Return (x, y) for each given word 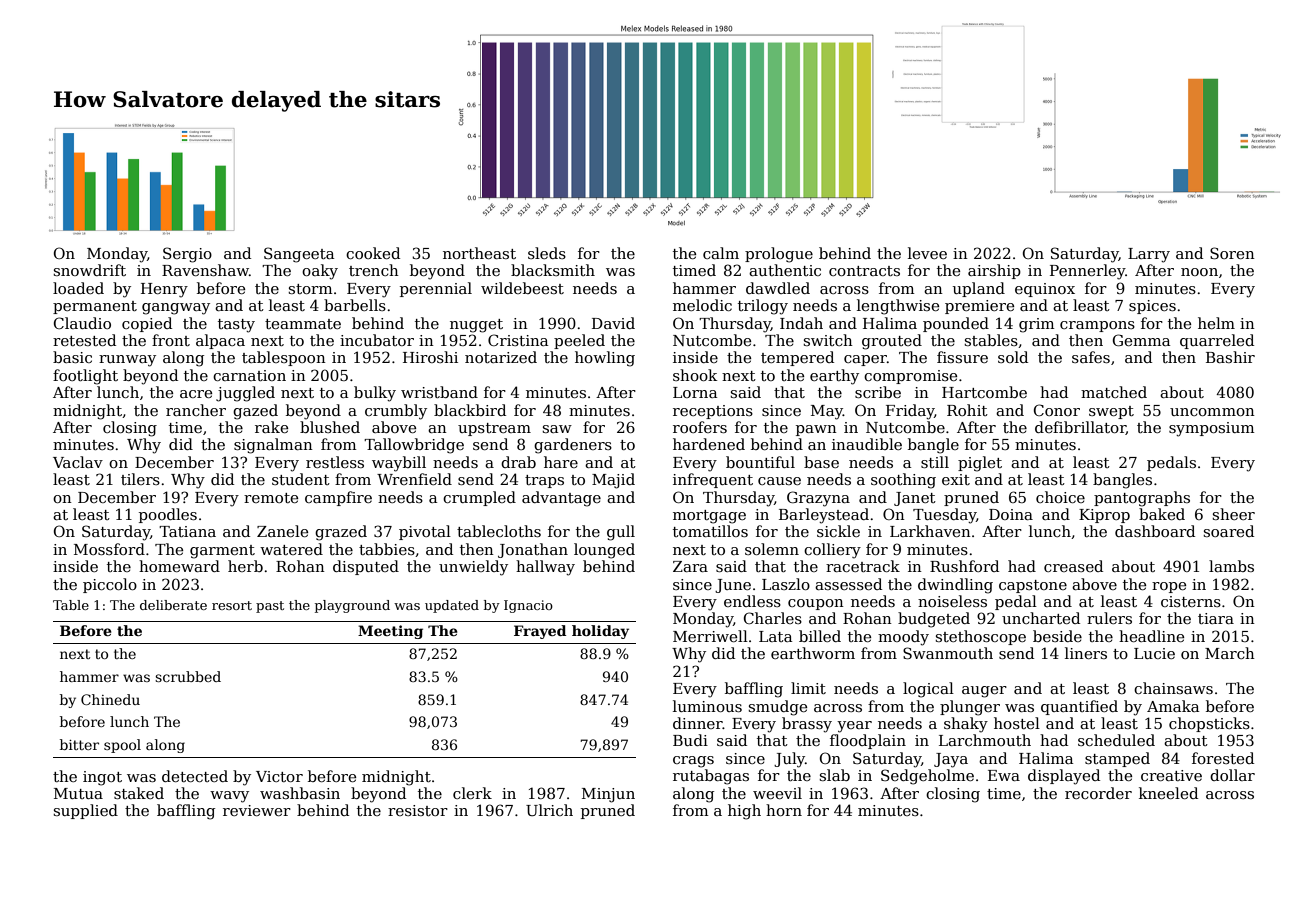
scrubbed (188, 676)
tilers (140, 479)
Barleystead (824, 516)
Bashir (1230, 357)
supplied (85, 811)
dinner (698, 723)
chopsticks (1209, 724)
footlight (85, 377)
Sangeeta (299, 255)
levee (927, 253)
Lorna (695, 392)
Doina (1011, 514)
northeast (479, 253)
